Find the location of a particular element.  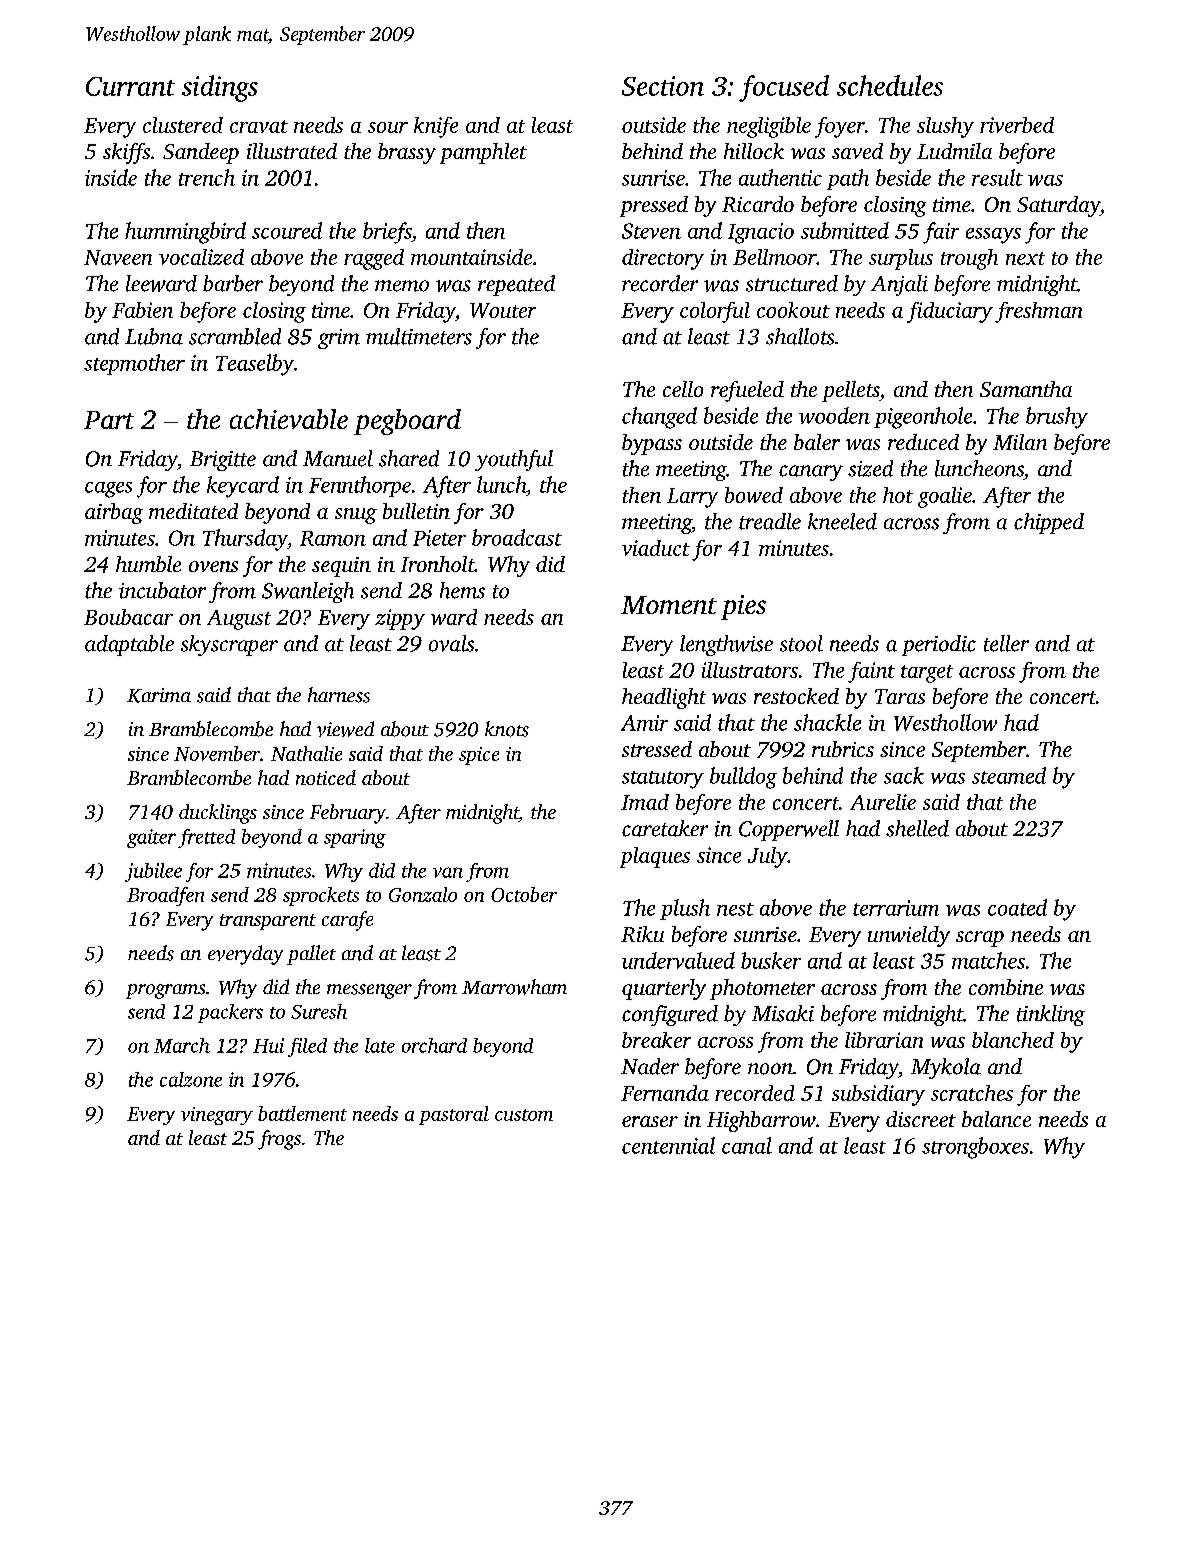

headlight is located at coordinates (664, 698).
